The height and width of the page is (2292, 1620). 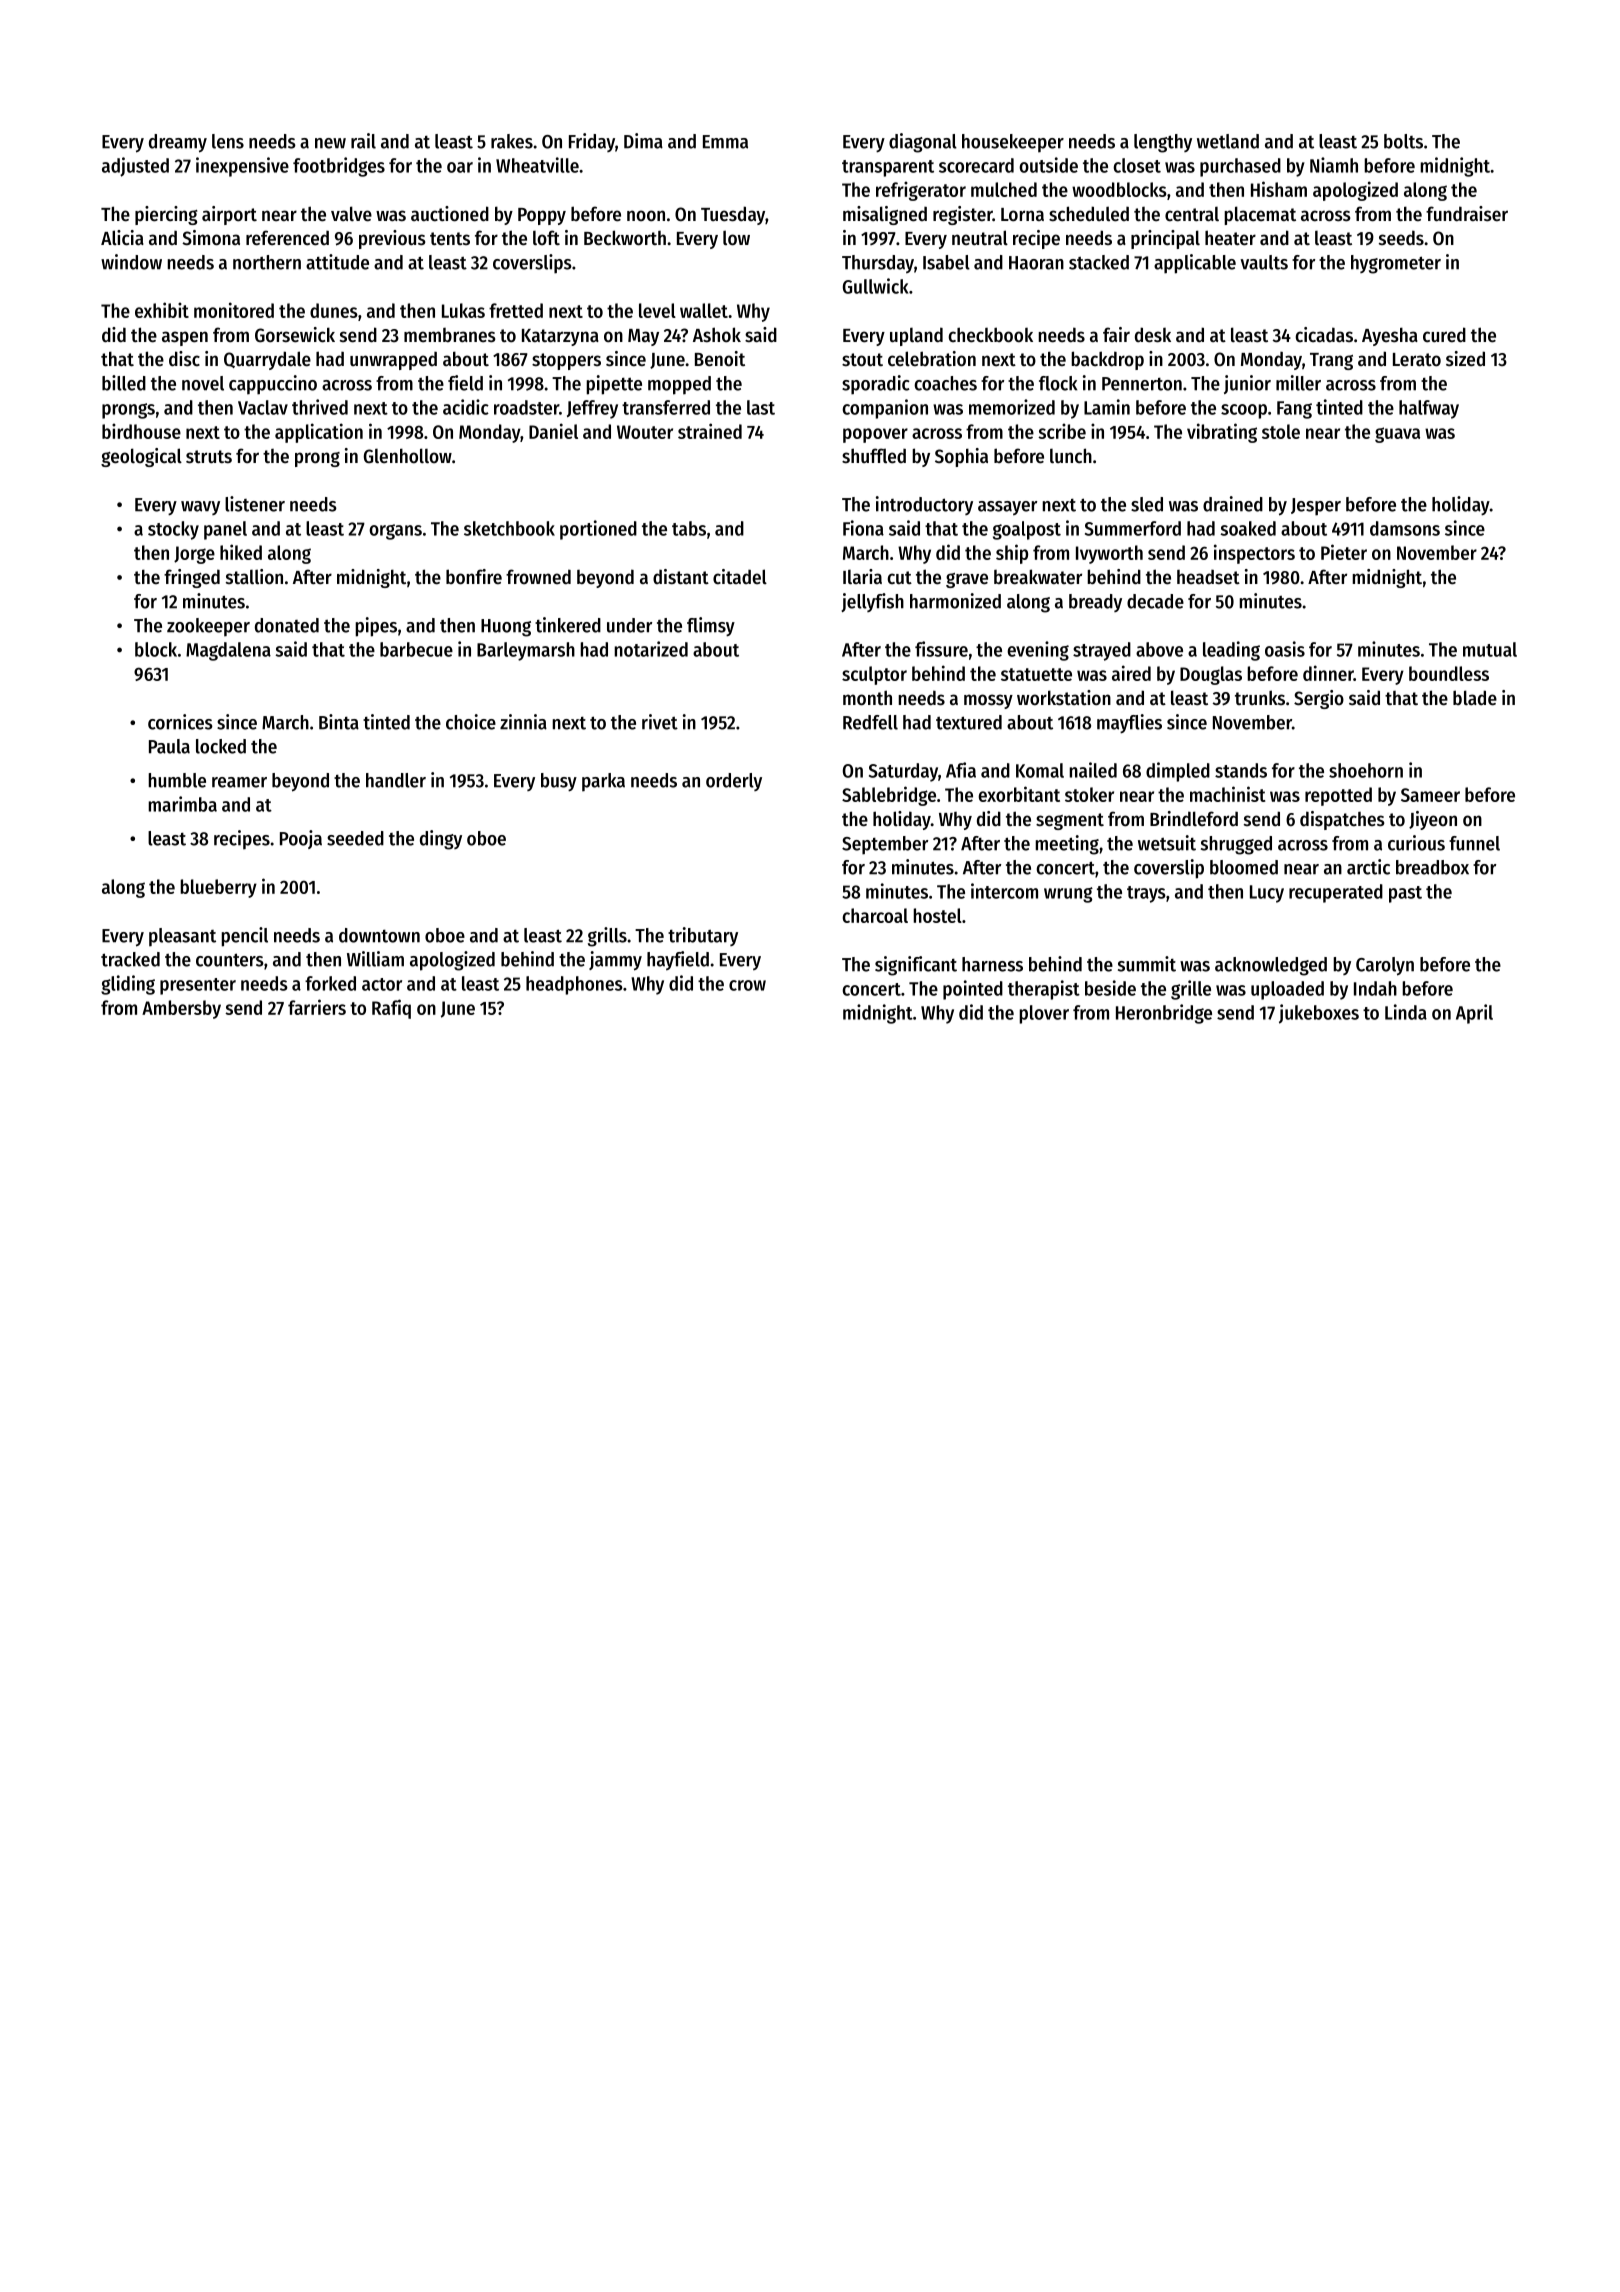 I want to click on April, so click(x=1474, y=1014).
